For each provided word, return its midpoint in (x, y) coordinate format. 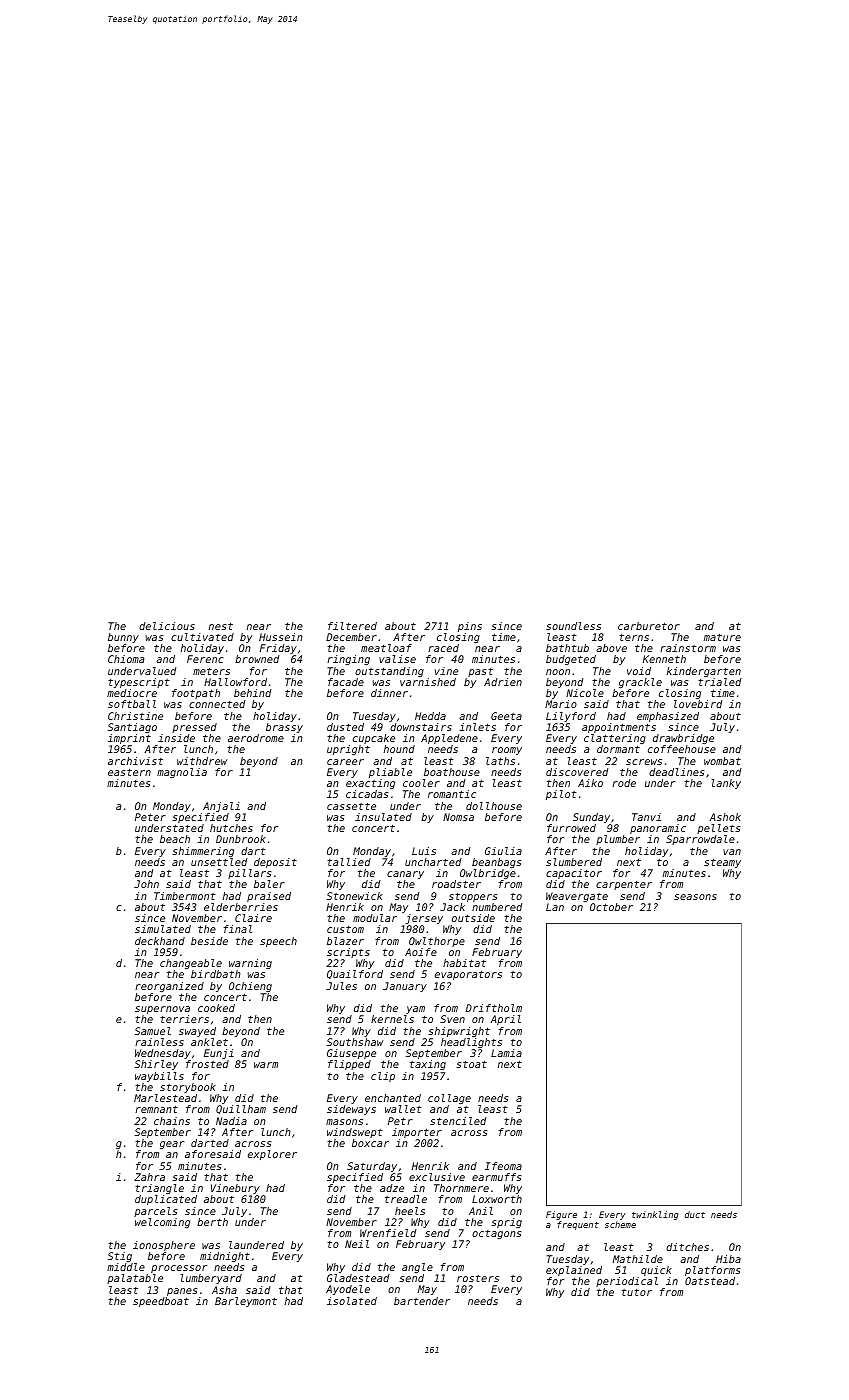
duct (695, 1214)
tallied (349, 862)
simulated (163, 929)
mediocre (132, 693)
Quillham (241, 1109)
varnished (428, 682)
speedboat (161, 1302)
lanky (726, 784)
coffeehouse (682, 749)
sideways (351, 1110)
